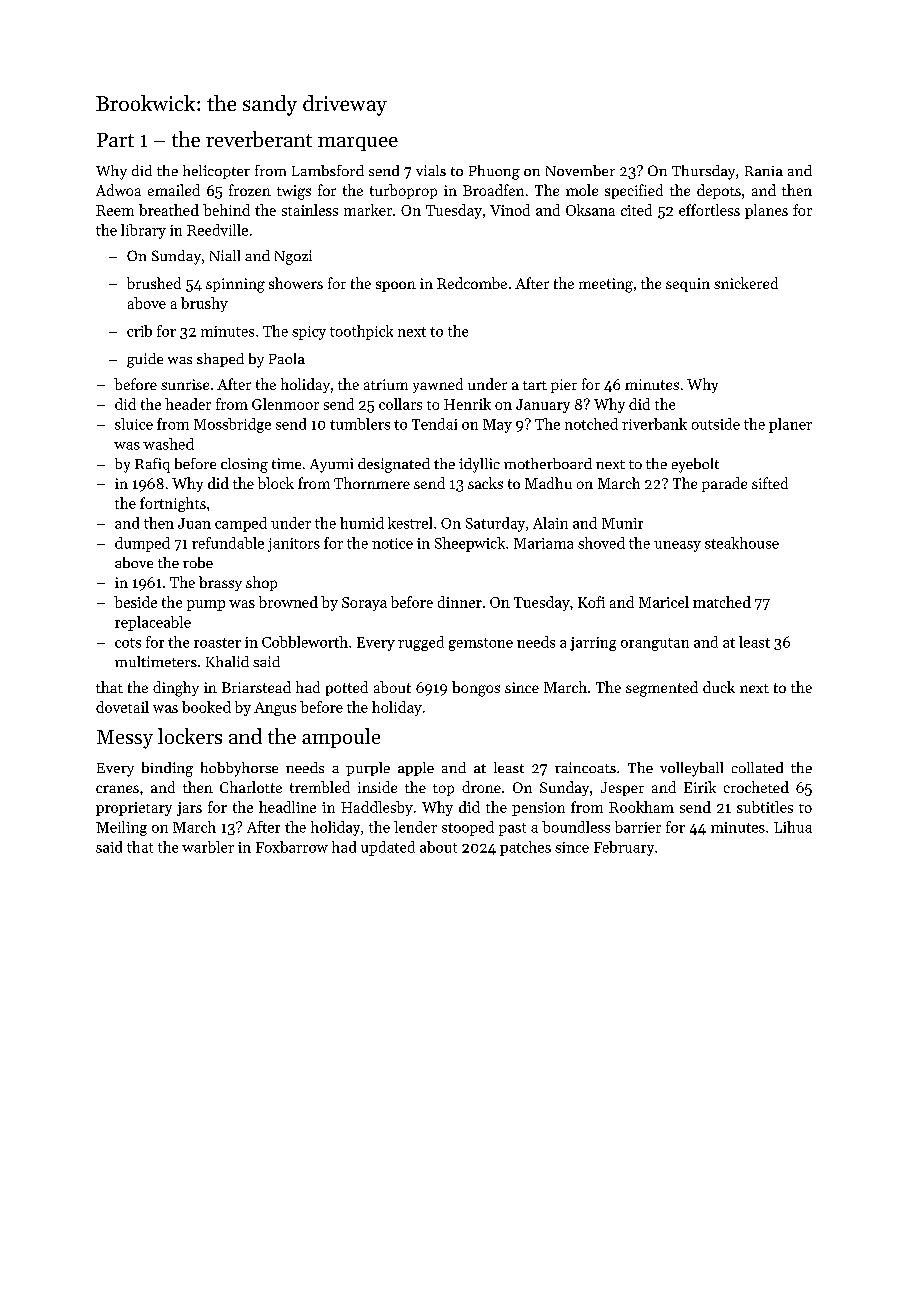 The width and height of the screenshot is (908, 1316). I want to click on roaster, so click(217, 643).
